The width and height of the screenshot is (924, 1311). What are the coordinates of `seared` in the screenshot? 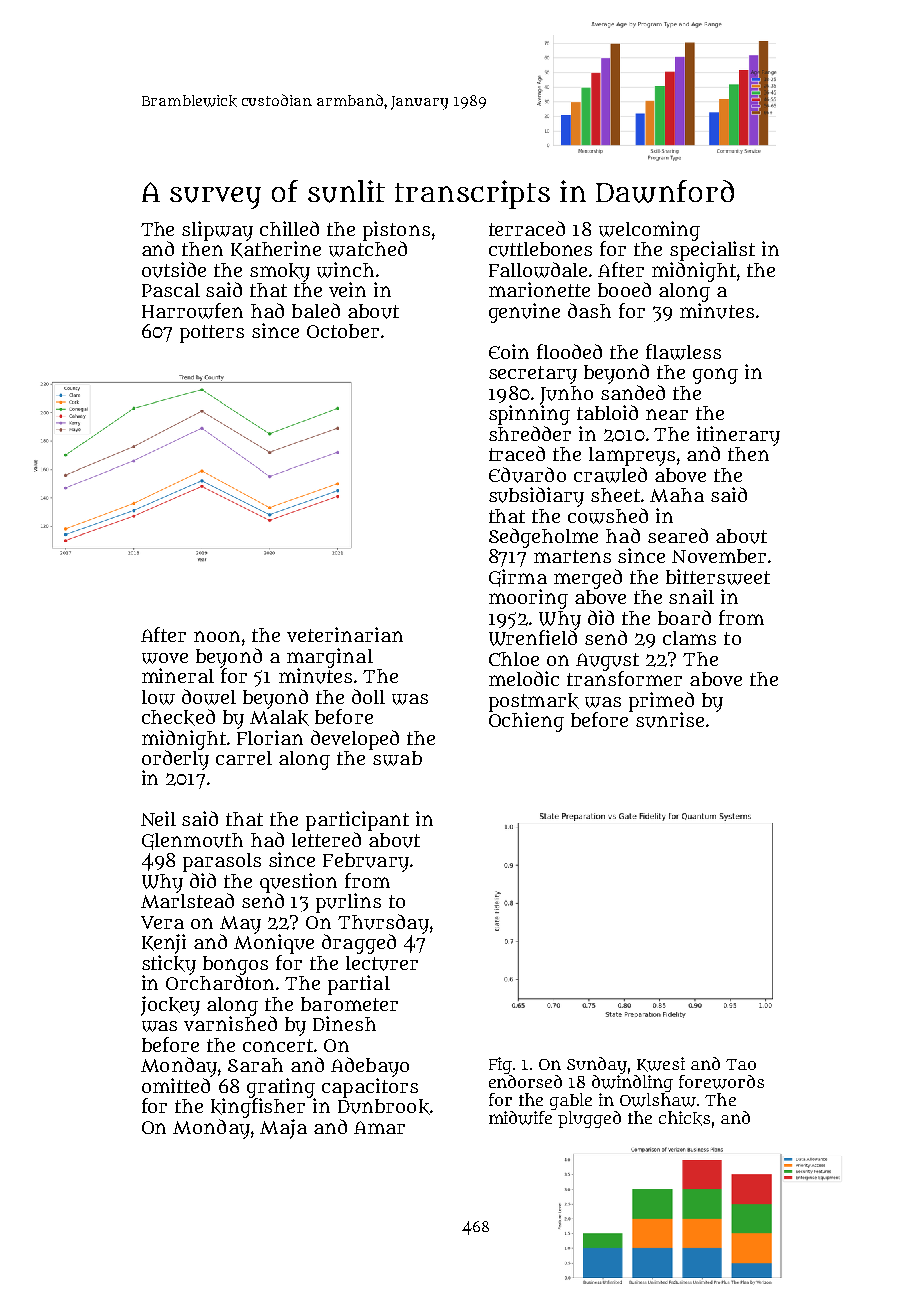 It's located at (678, 535).
